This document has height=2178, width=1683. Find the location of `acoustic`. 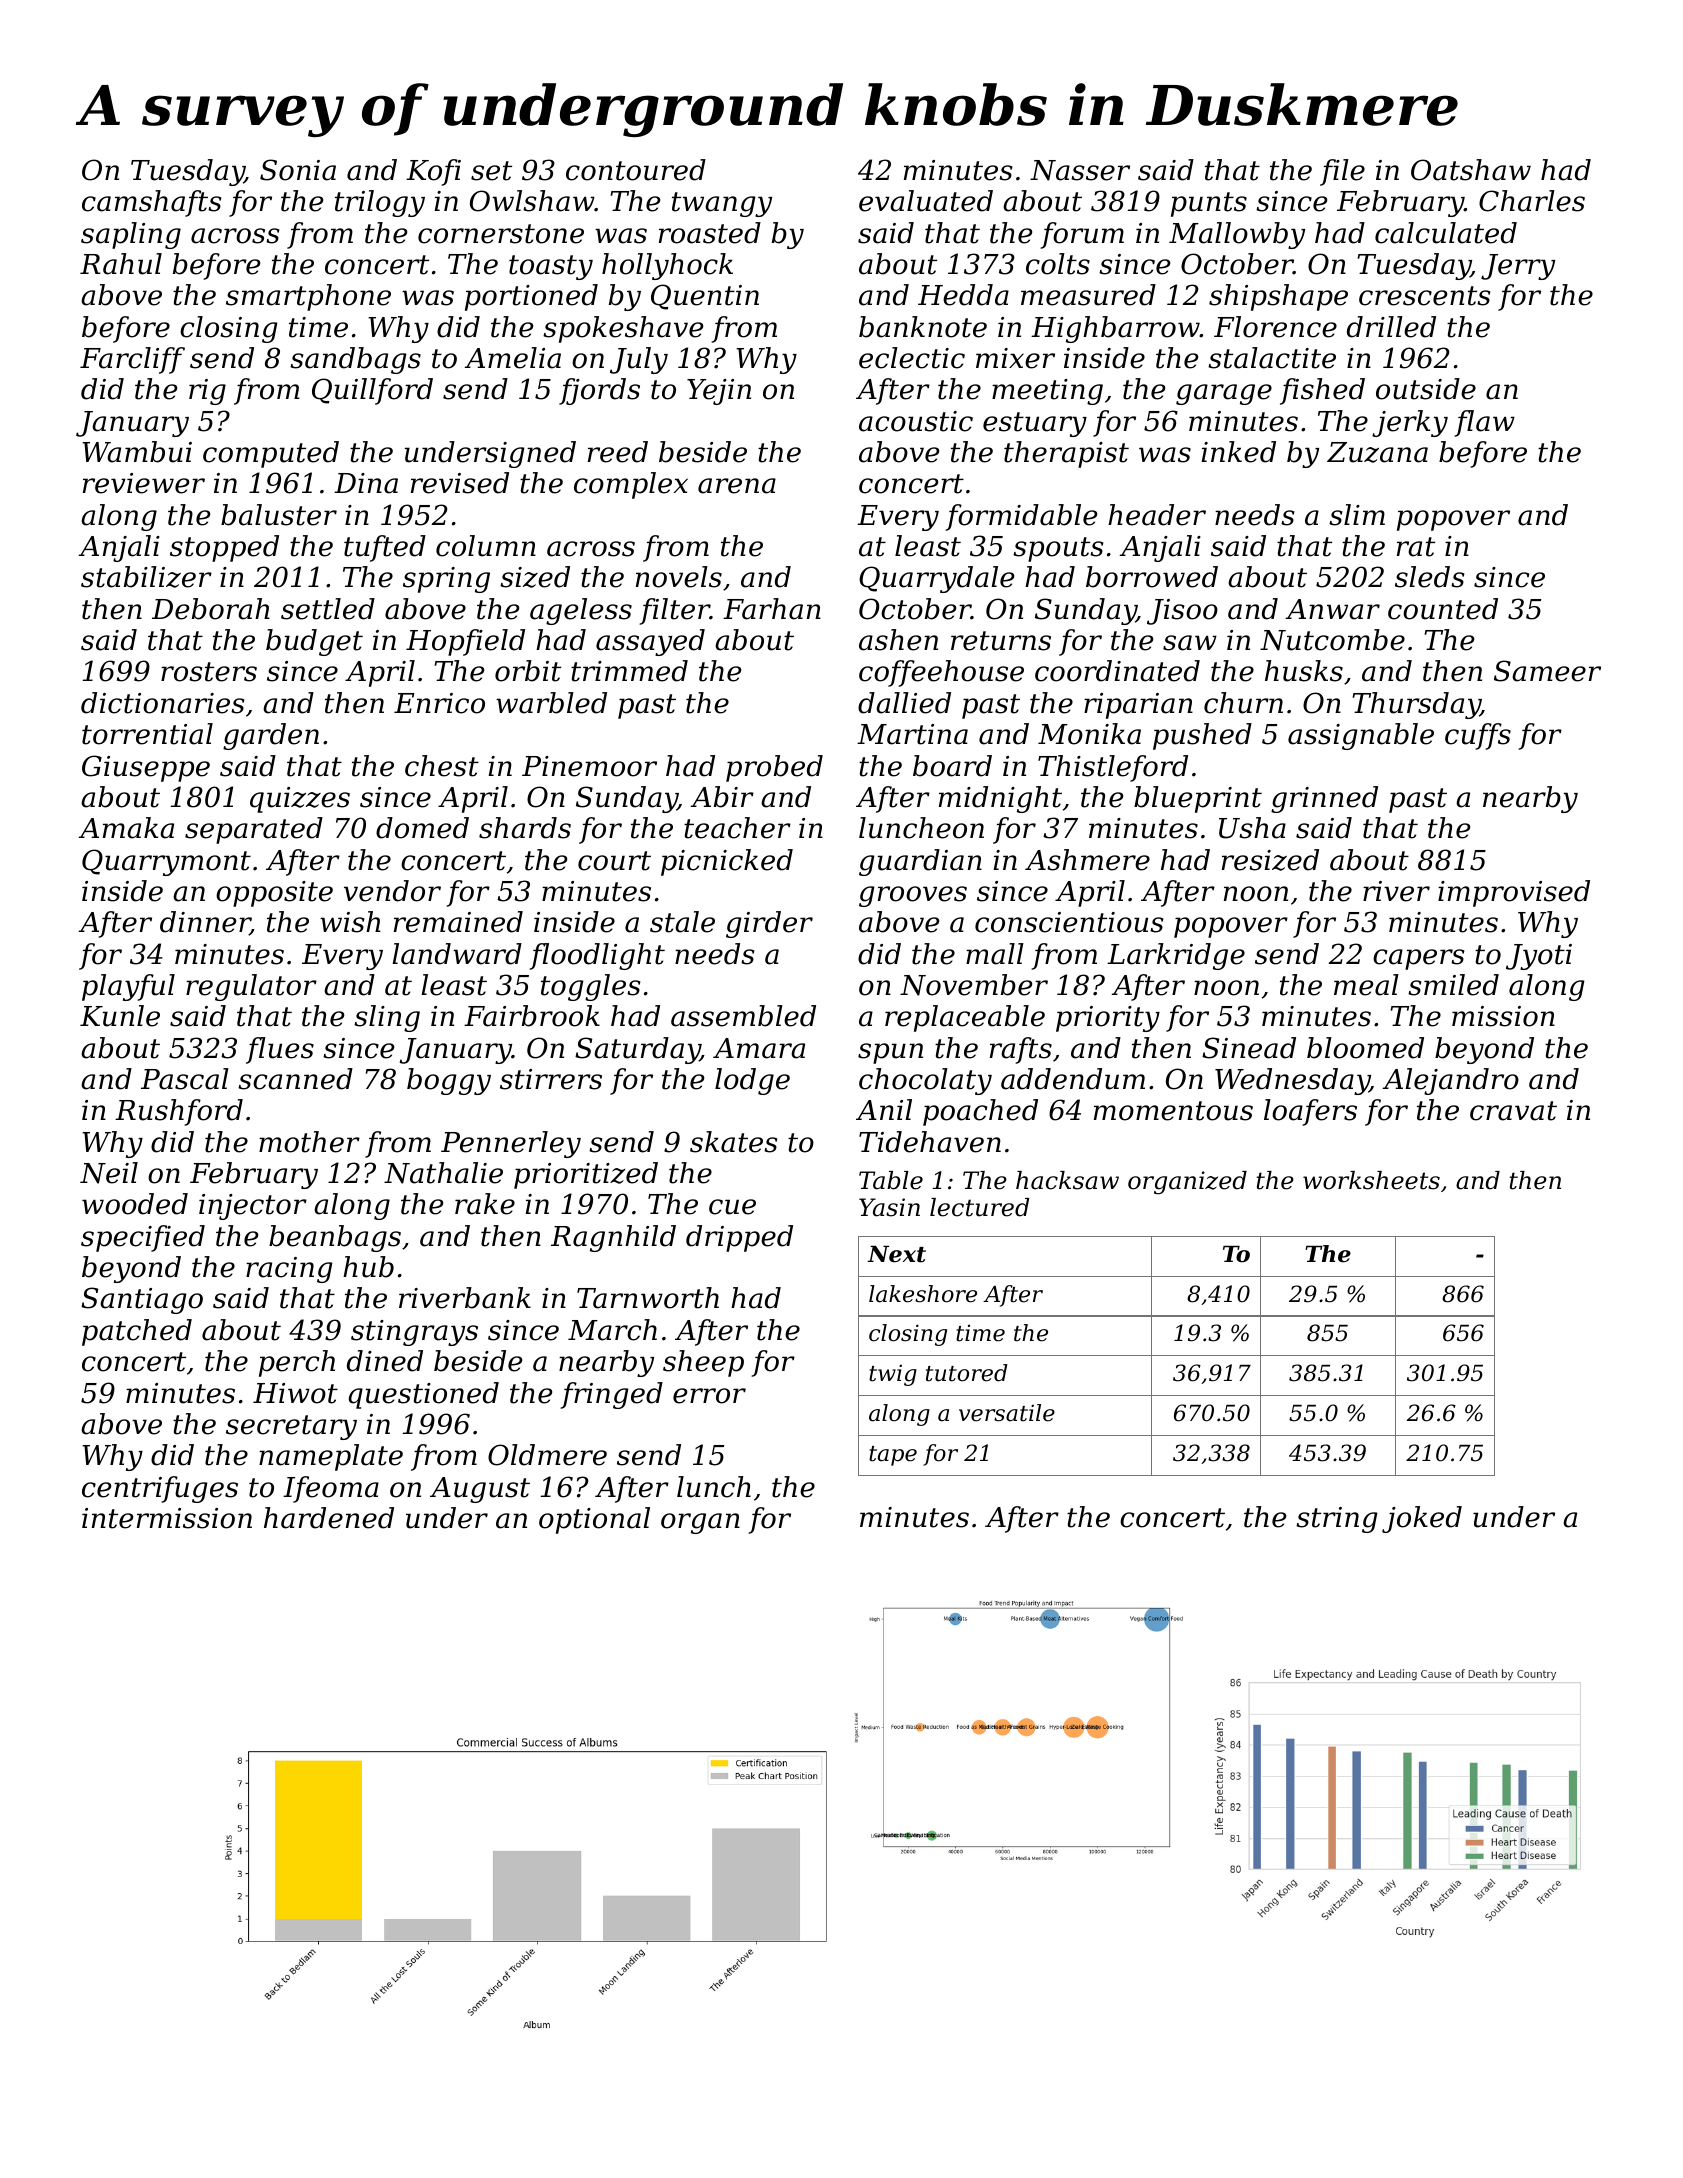

acoustic is located at coordinates (916, 421).
